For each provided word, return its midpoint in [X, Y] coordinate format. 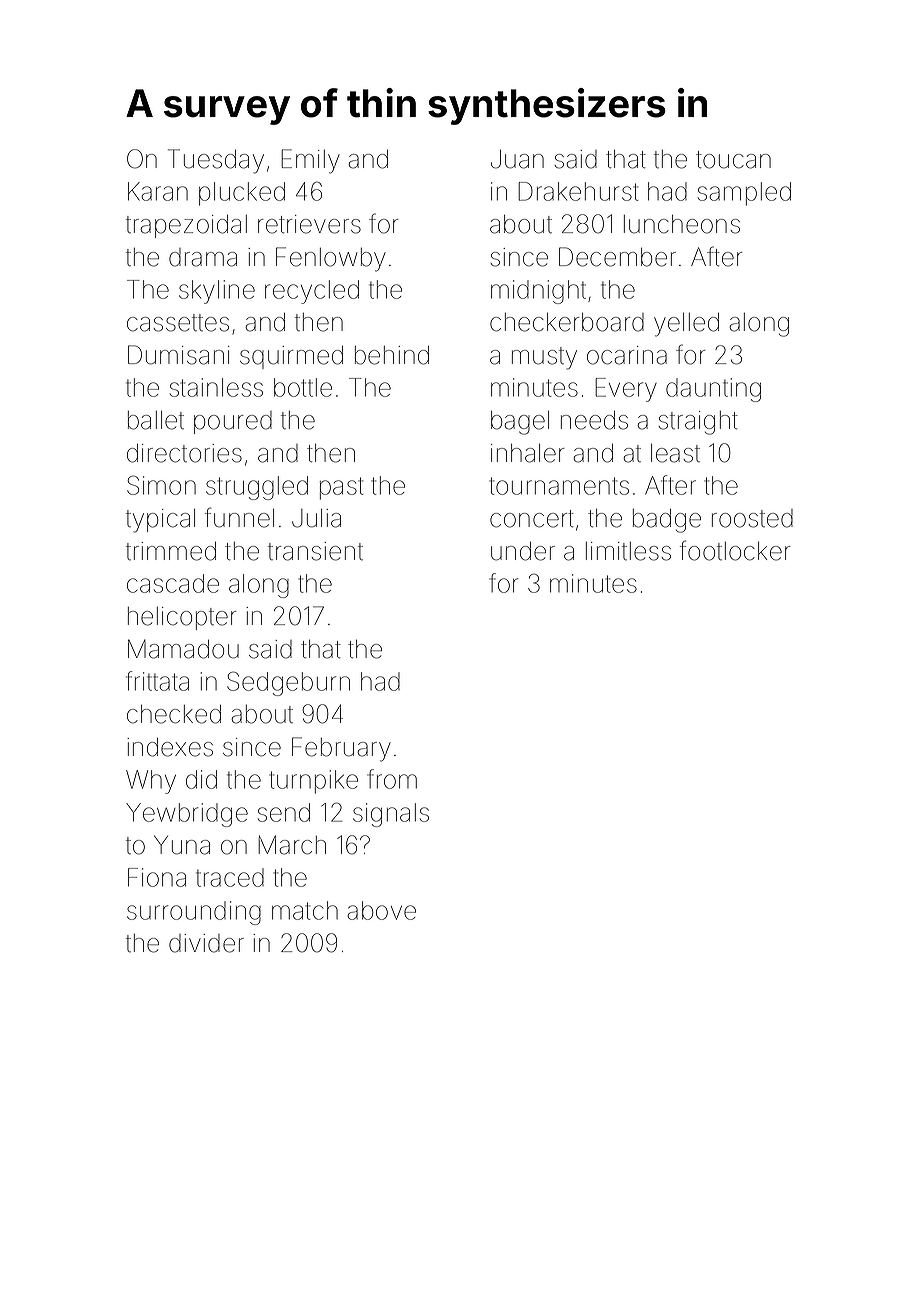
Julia [316, 518]
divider [206, 943]
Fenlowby [331, 259]
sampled [744, 194]
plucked [242, 194]
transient [315, 551]
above [382, 910]
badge [667, 521]
